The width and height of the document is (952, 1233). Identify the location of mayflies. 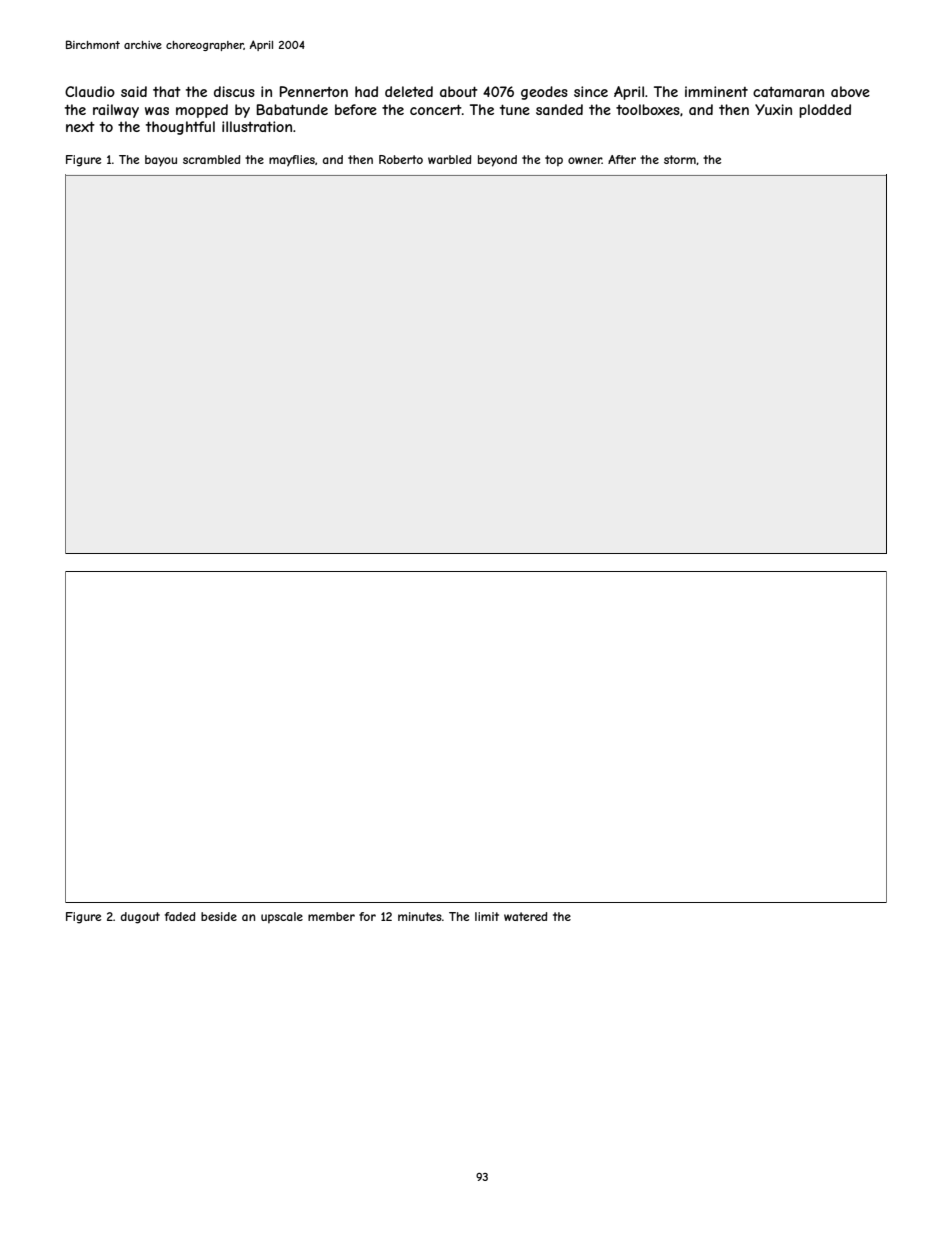
(292, 161).
